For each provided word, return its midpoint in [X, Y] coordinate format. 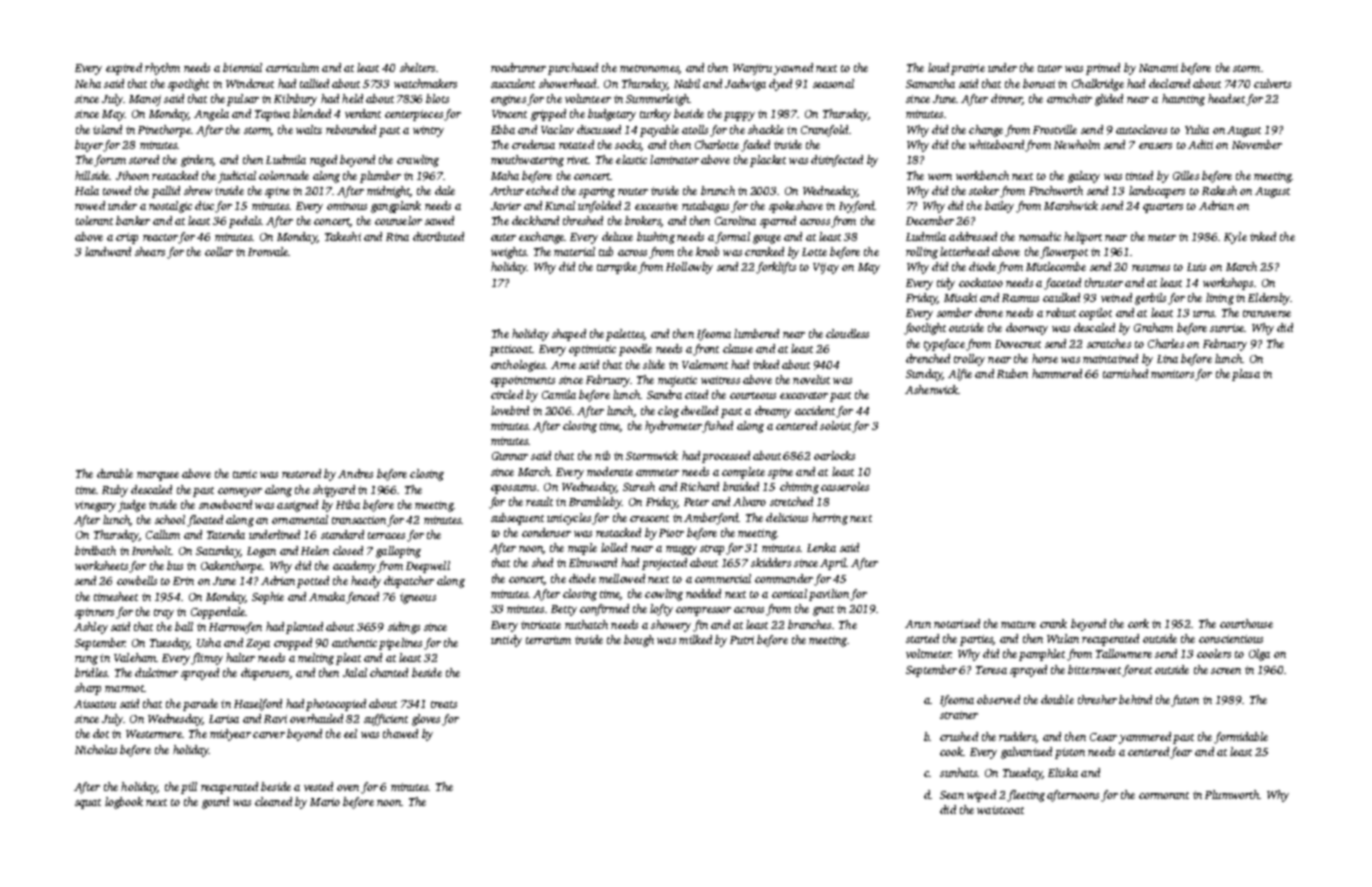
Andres [355, 473]
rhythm [162, 69]
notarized [957, 623]
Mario [325, 802]
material [574, 251]
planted [304, 628]
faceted [1062, 284]
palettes [625, 335]
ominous [347, 206]
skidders [771, 562]
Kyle [1235, 238]
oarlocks [834, 455]
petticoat [511, 350]
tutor [1050, 68]
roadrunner [518, 67]
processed [726, 457]
